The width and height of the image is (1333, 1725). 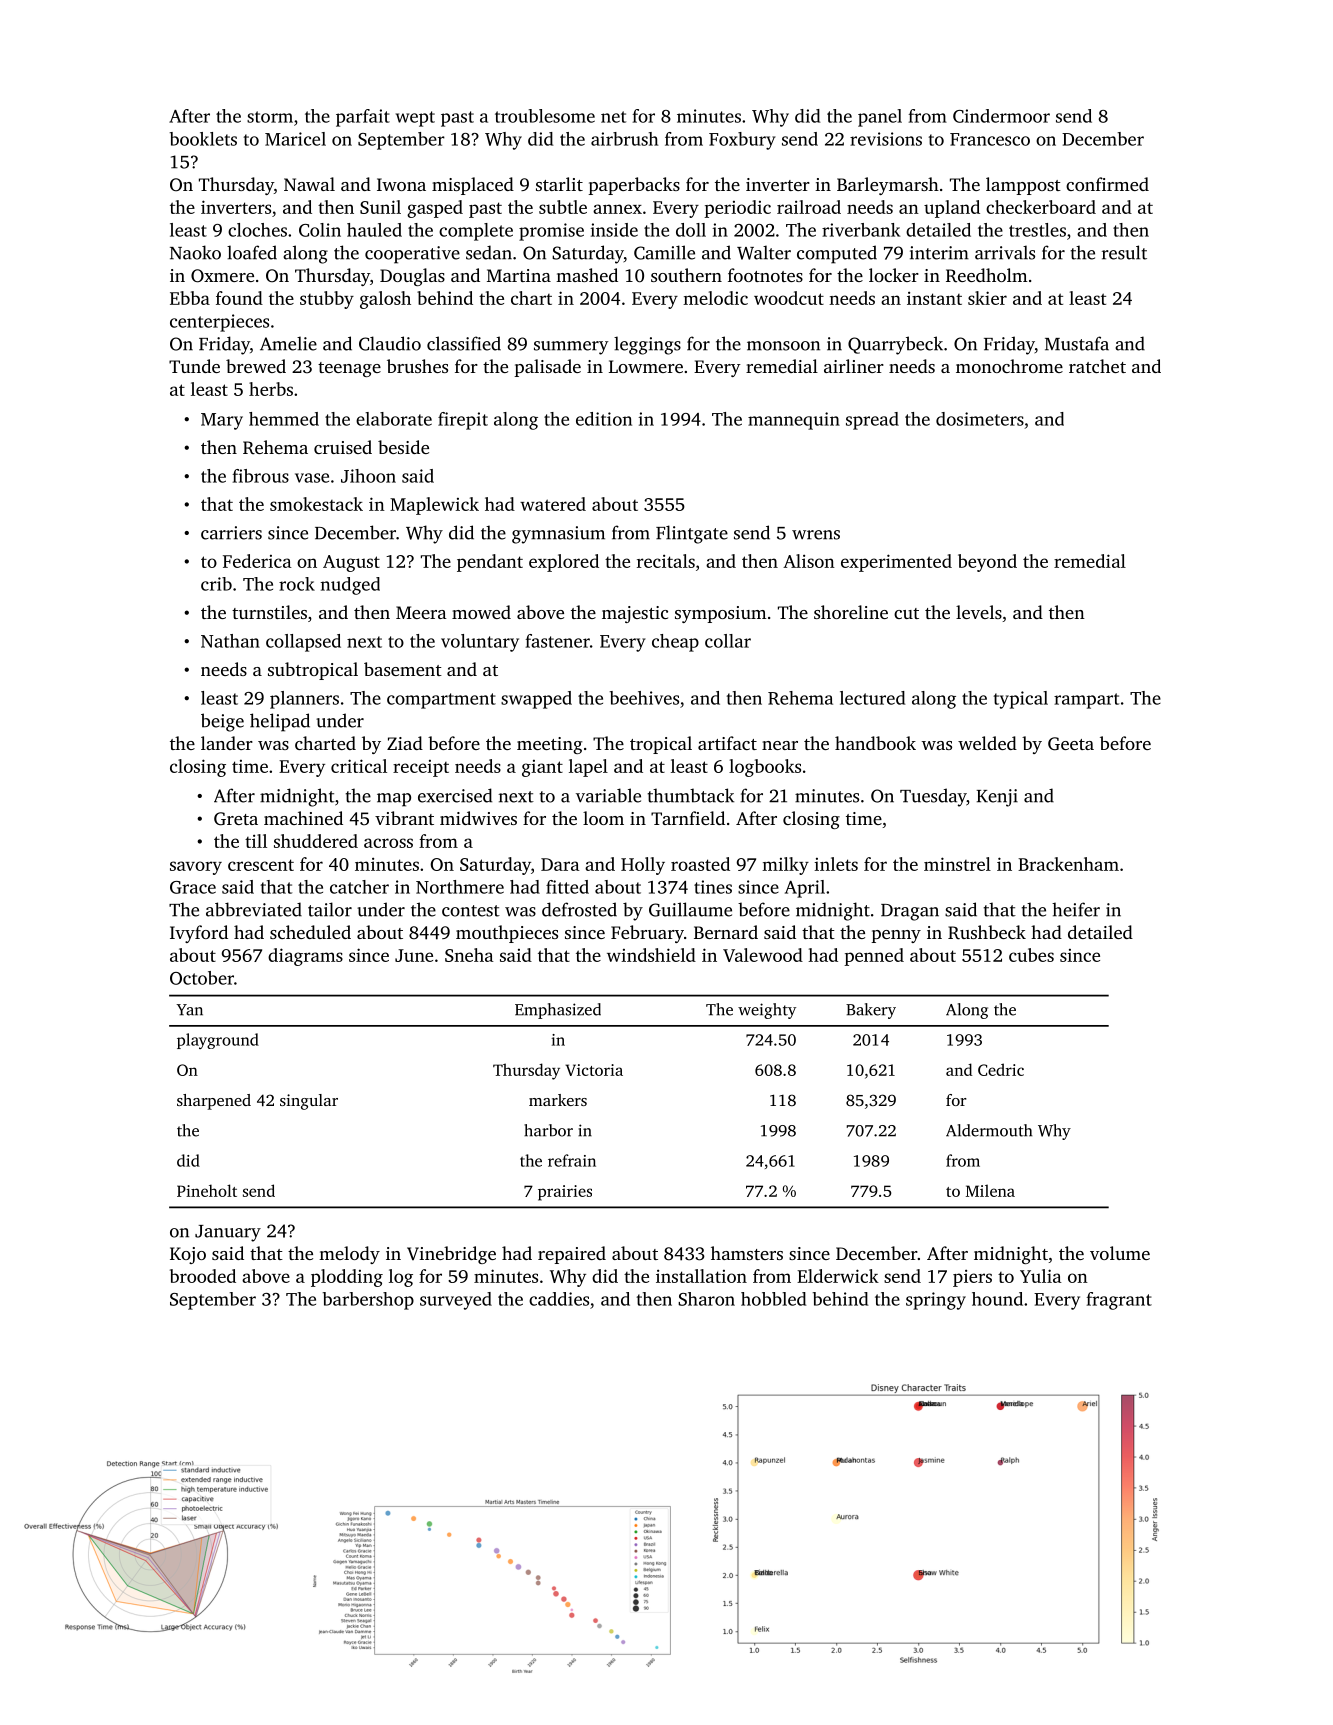 What do you see at coordinates (706, 1299) in the image?
I see `Sharon` at bounding box center [706, 1299].
